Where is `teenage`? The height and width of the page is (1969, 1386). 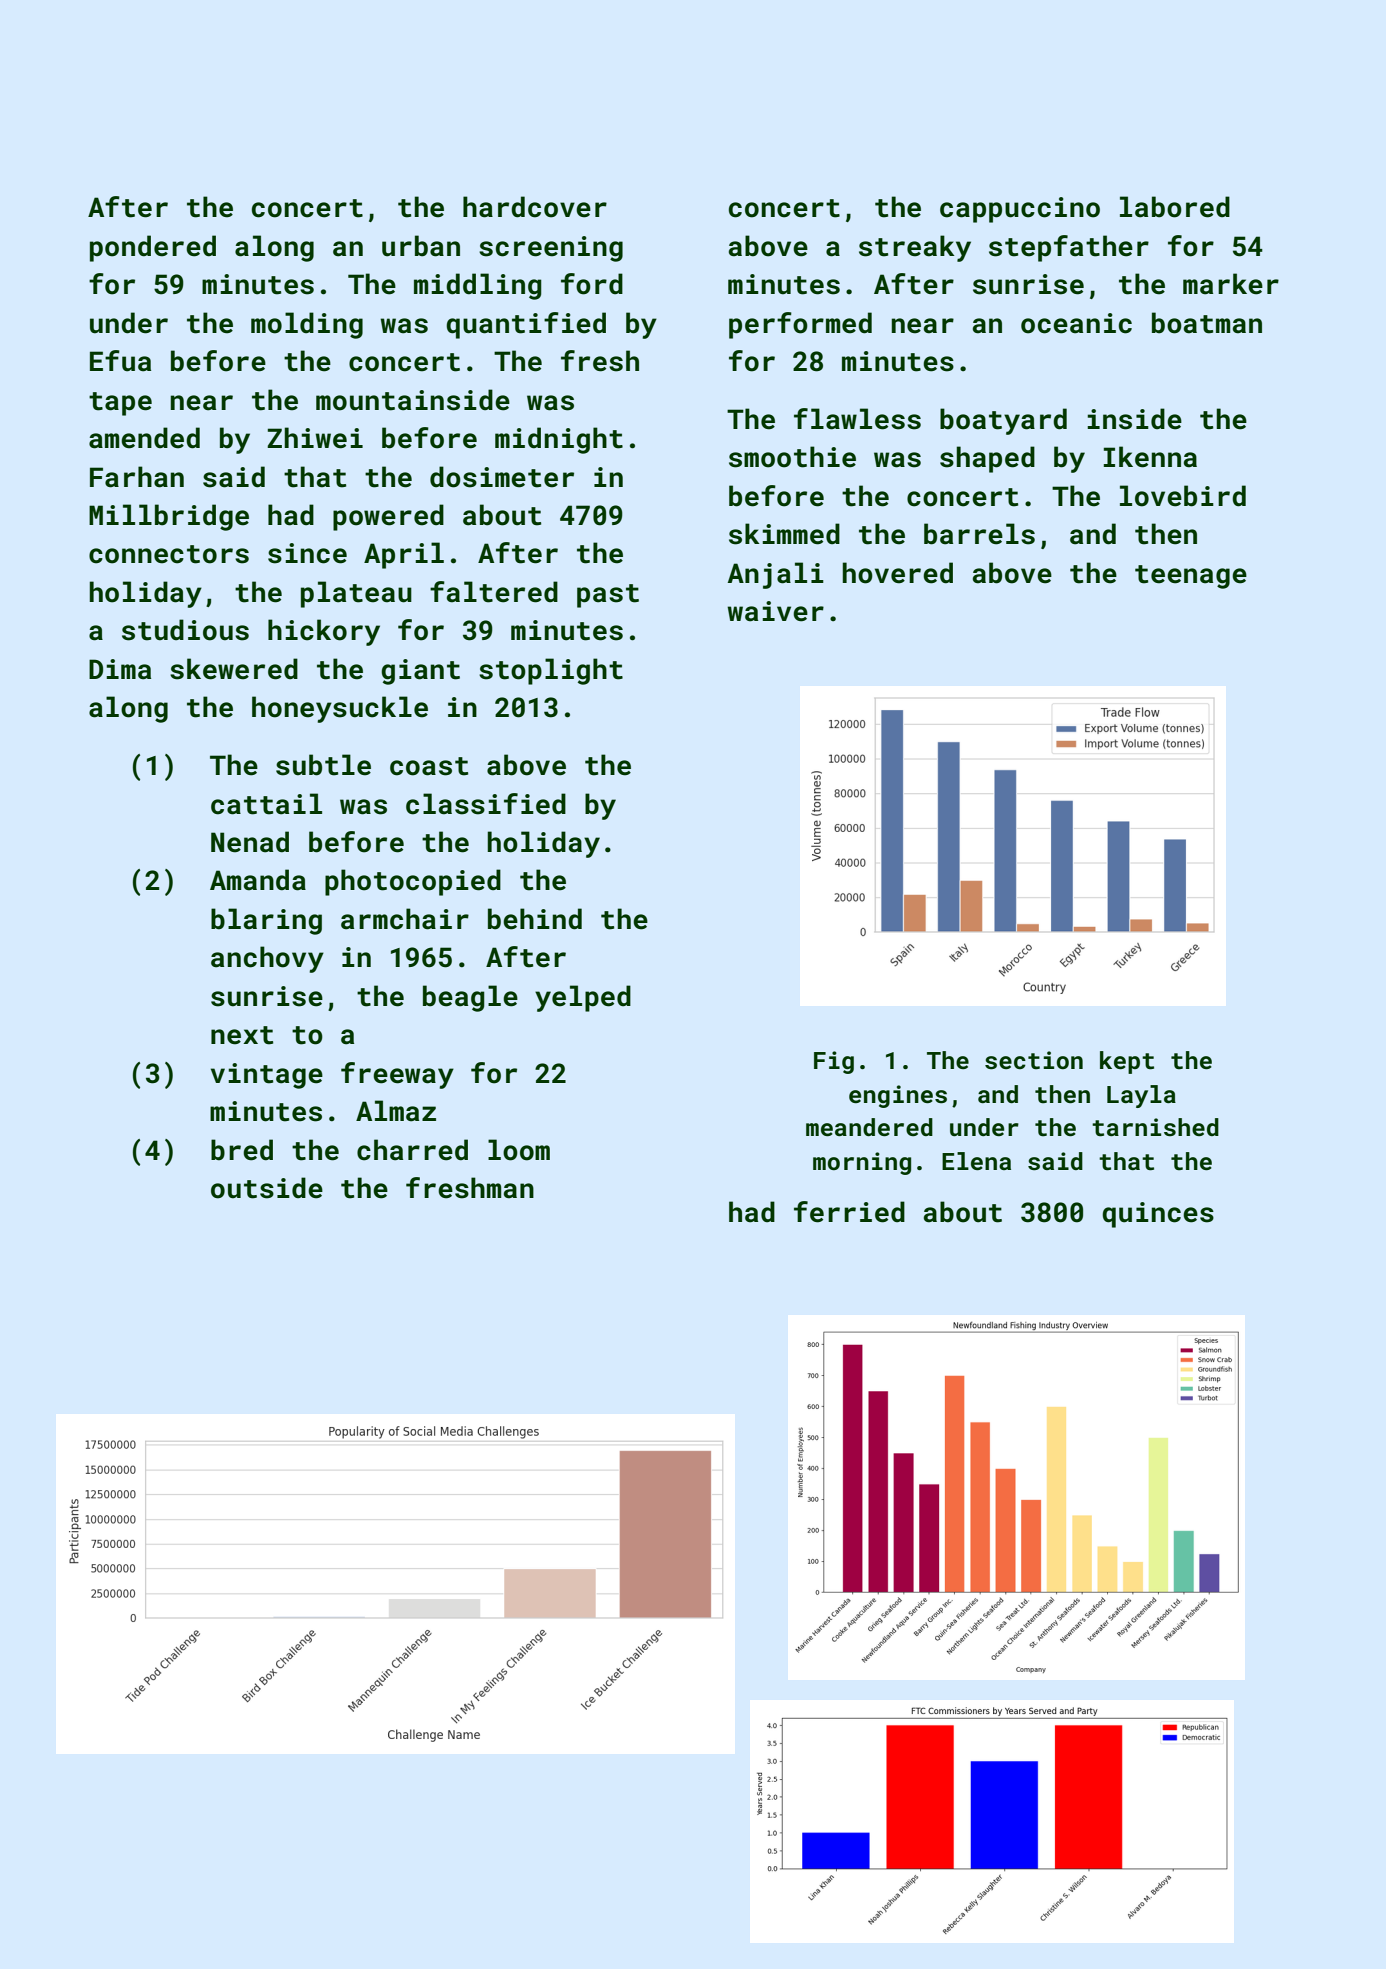
teenage is located at coordinates (1191, 577).
